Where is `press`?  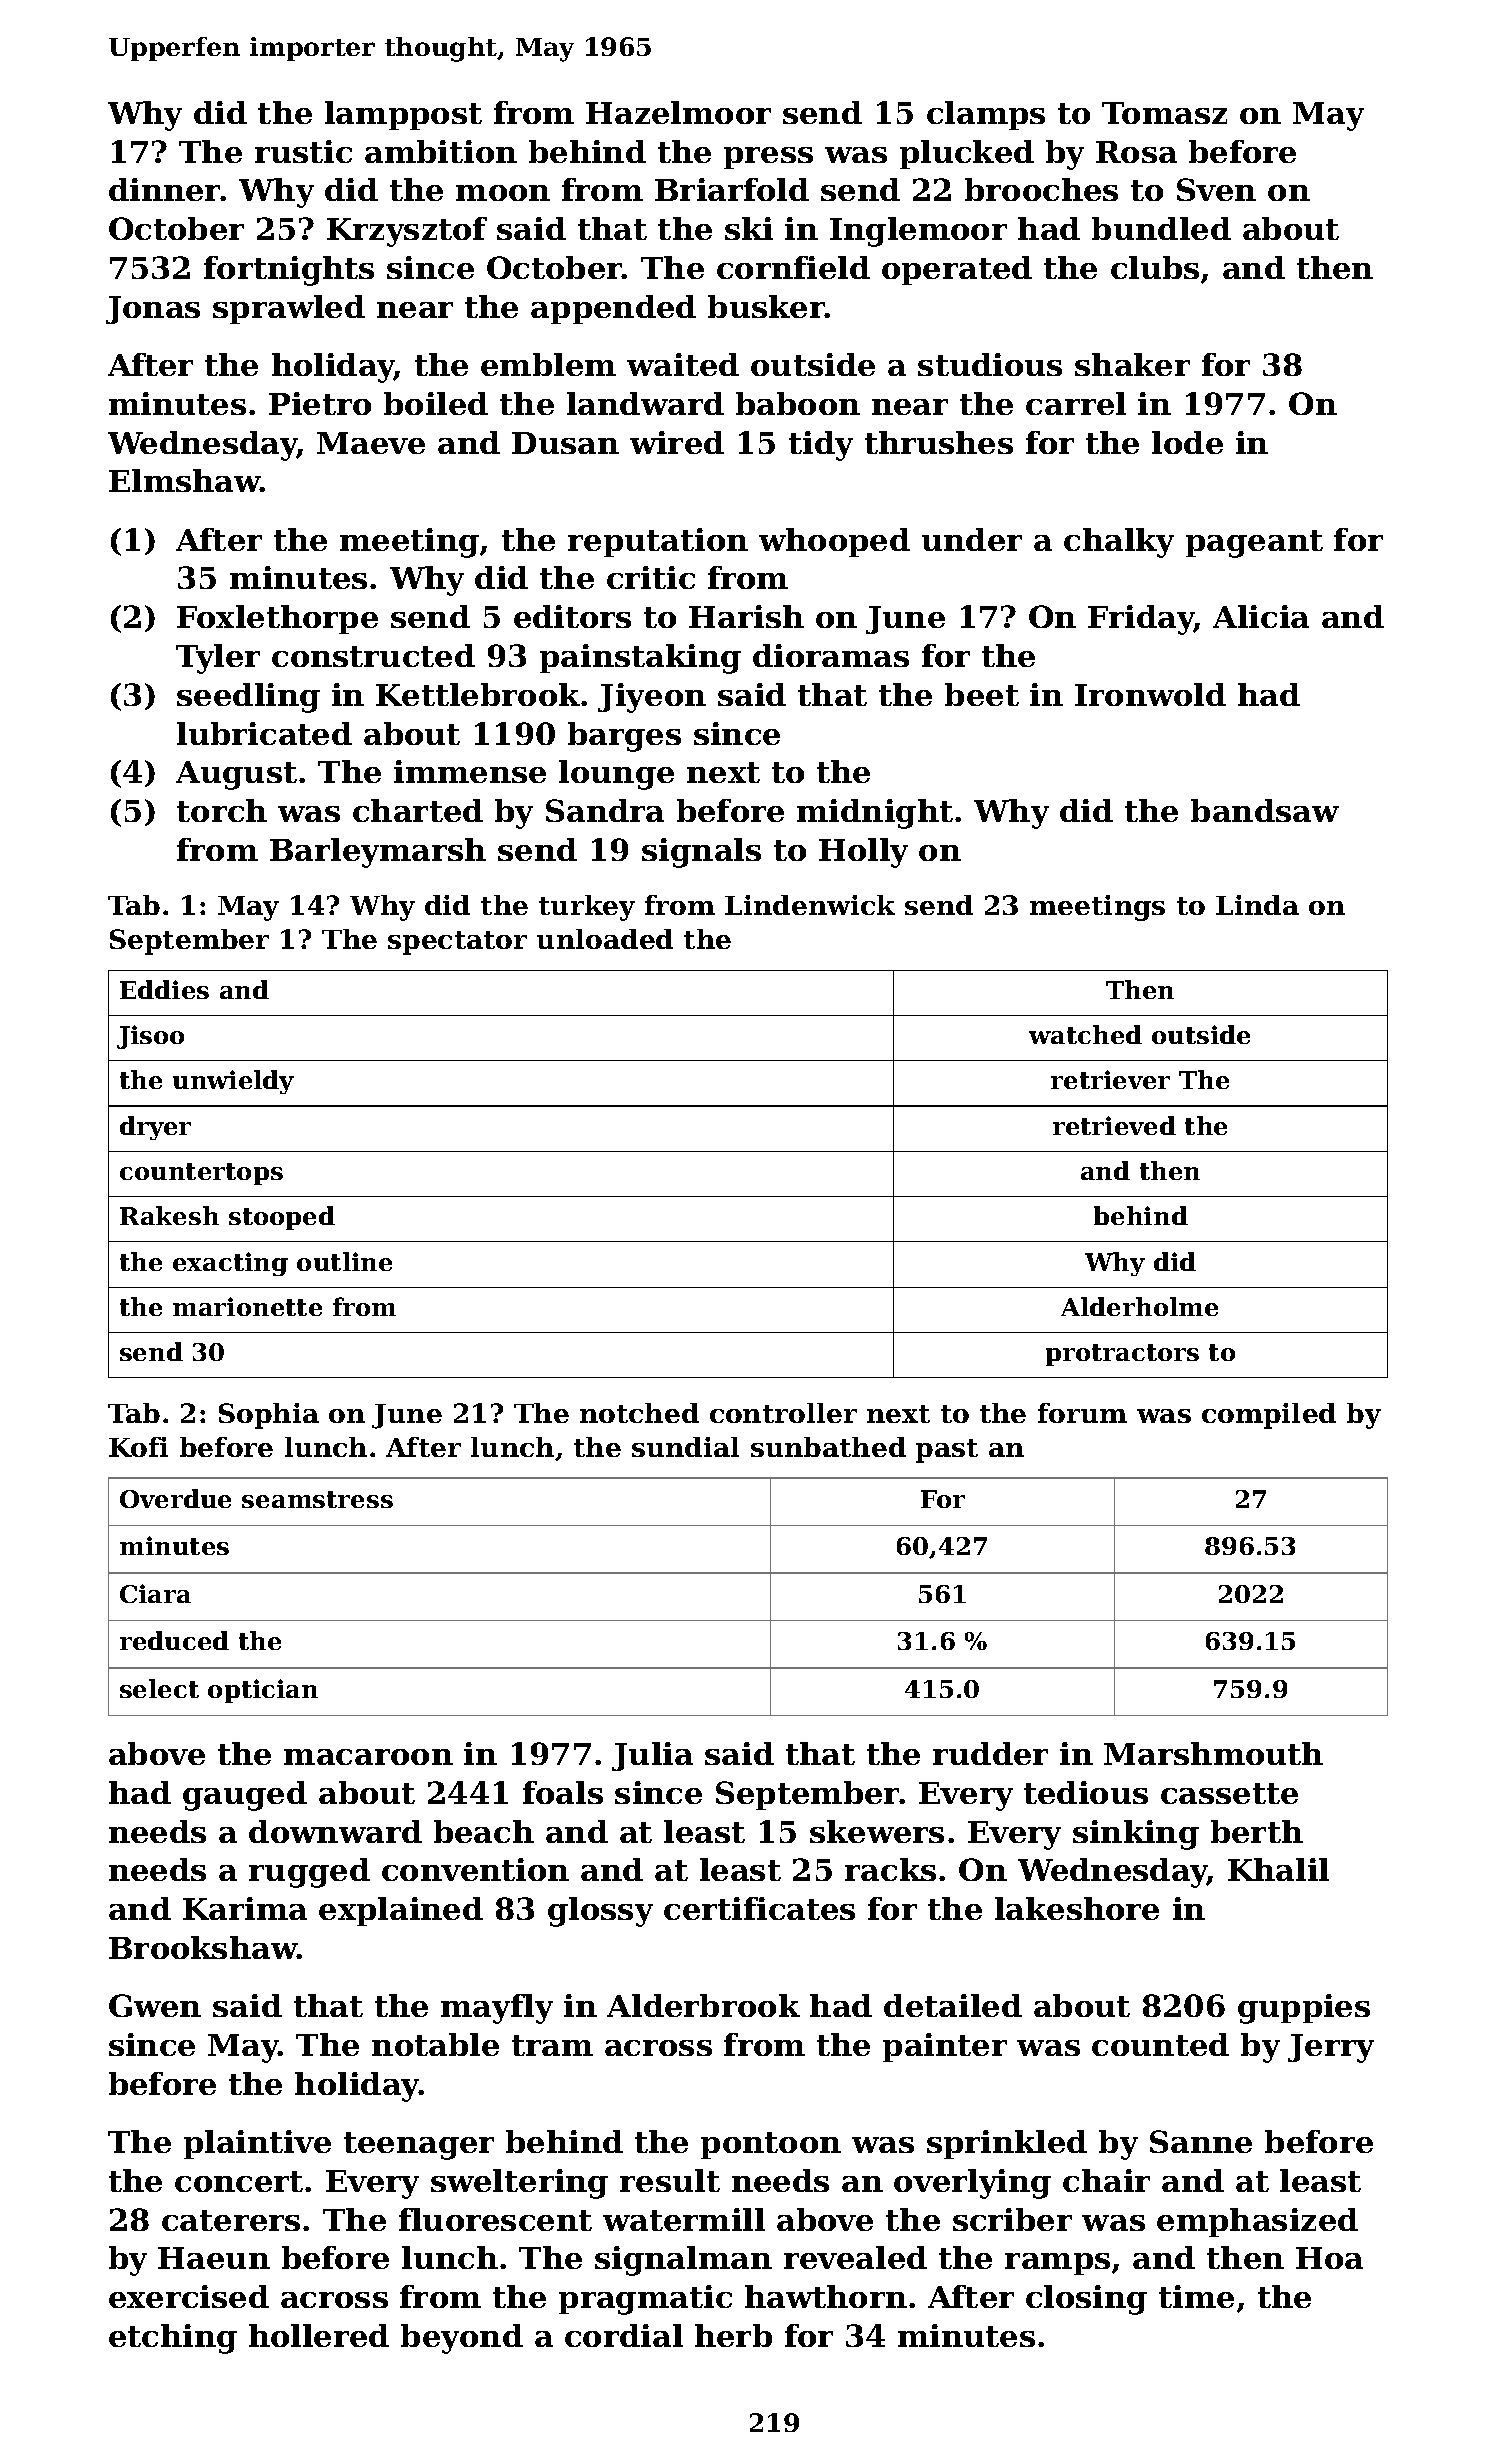 press is located at coordinates (768, 158).
